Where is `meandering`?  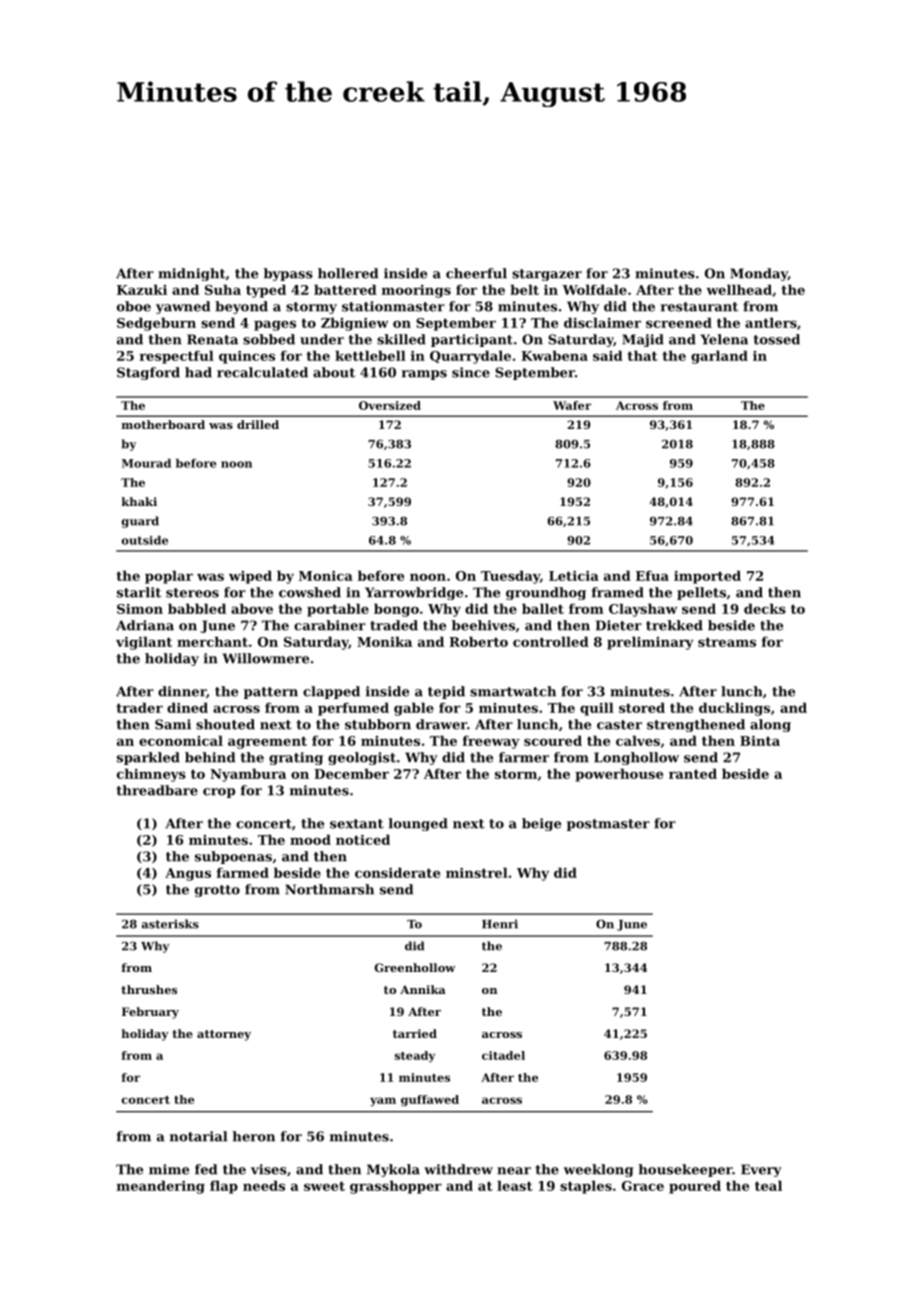
meandering is located at coordinates (161, 1187).
